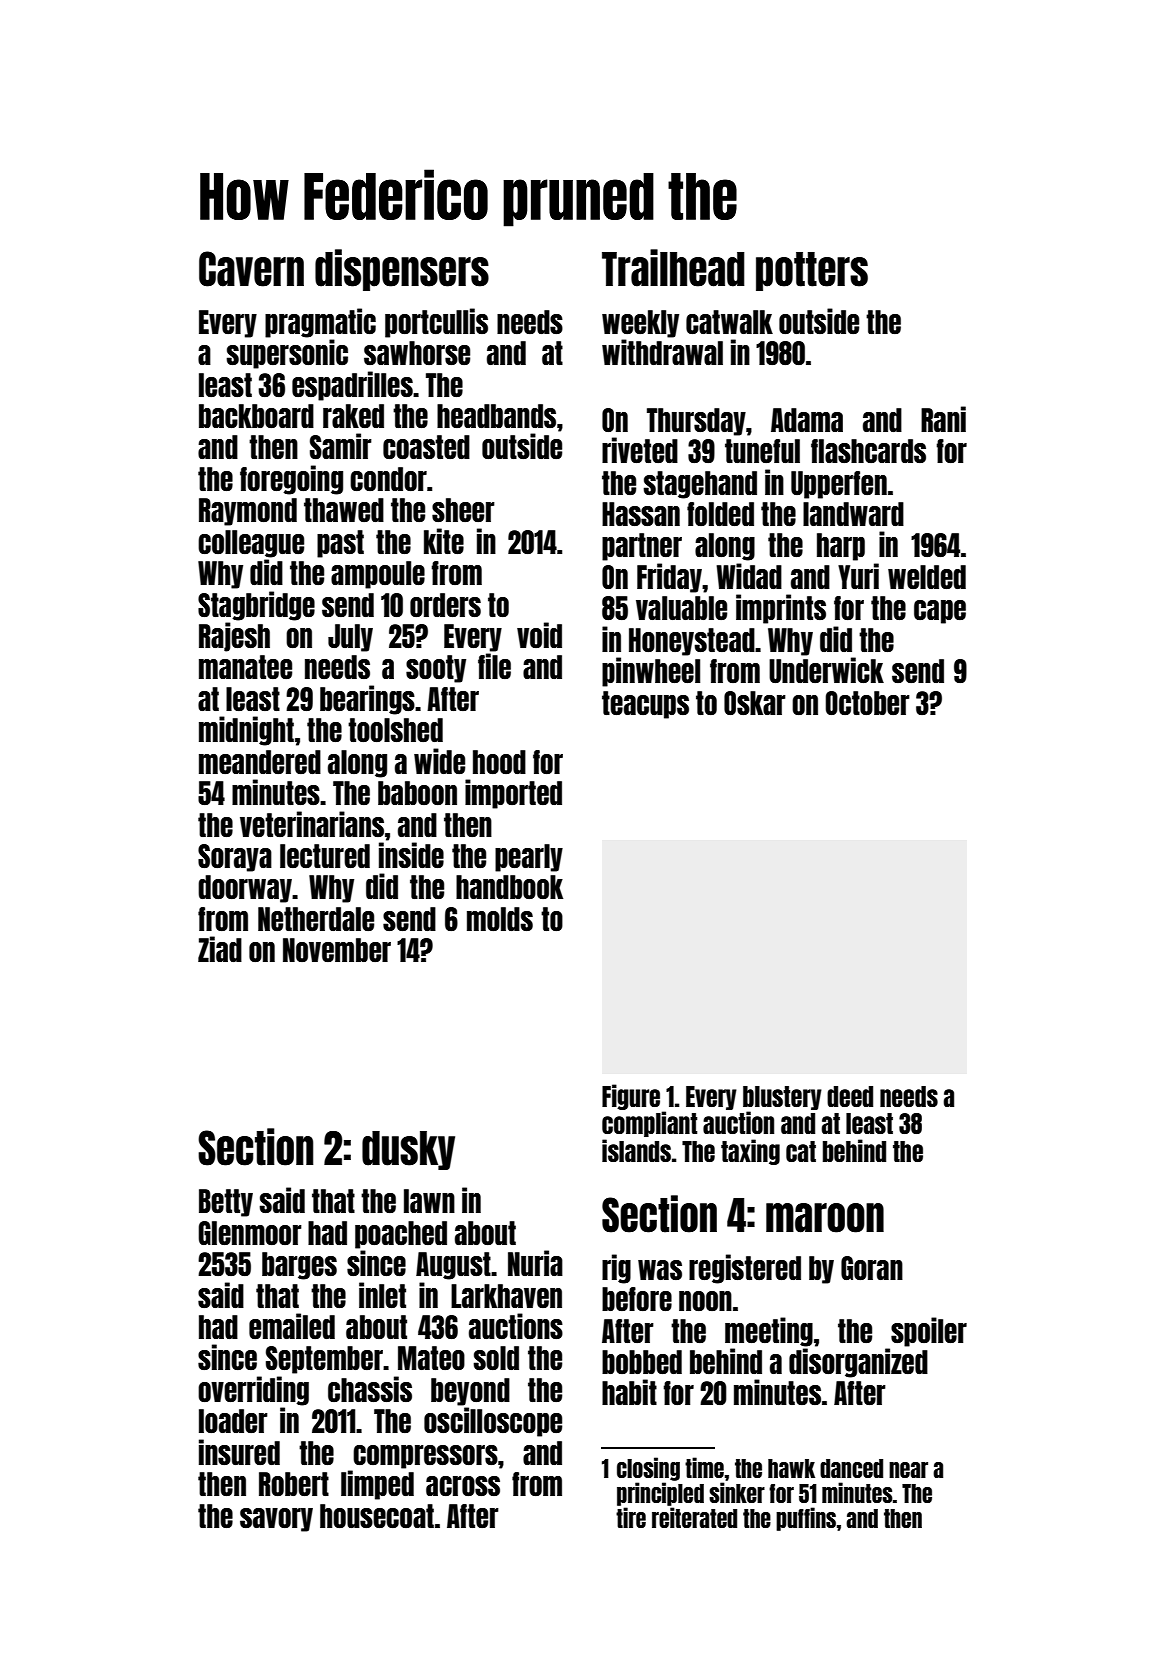  I want to click on meeting, so click(769, 1332).
